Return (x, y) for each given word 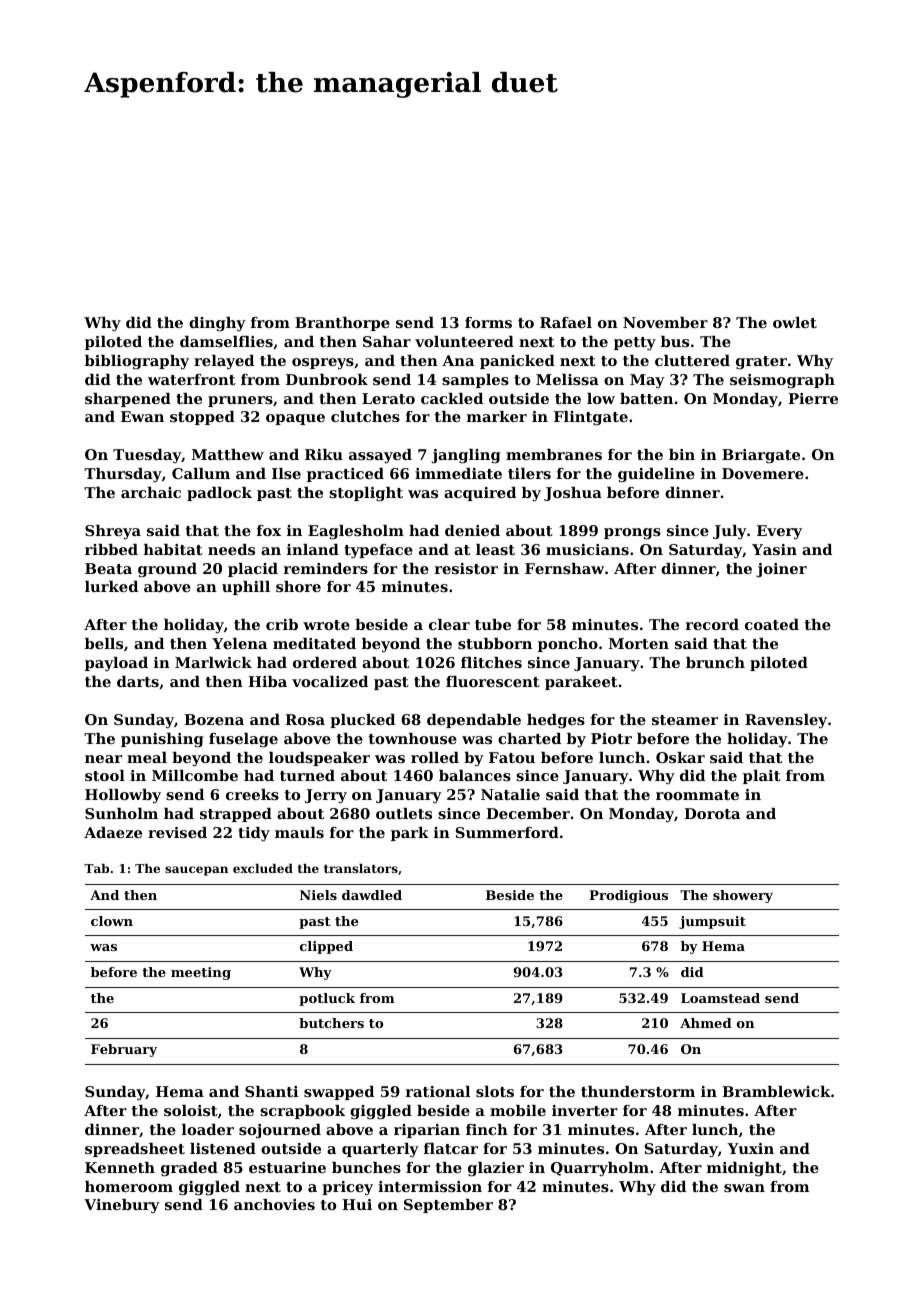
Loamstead (720, 998)
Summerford (507, 832)
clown (112, 921)
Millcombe (195, 775)
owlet (795, 322)
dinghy (217, 324)
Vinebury (122, 1206)
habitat (173, 549)
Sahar (387, 341)
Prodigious (628, 896)
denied (472, 530)
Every (779, 532)
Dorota (712, 813)
